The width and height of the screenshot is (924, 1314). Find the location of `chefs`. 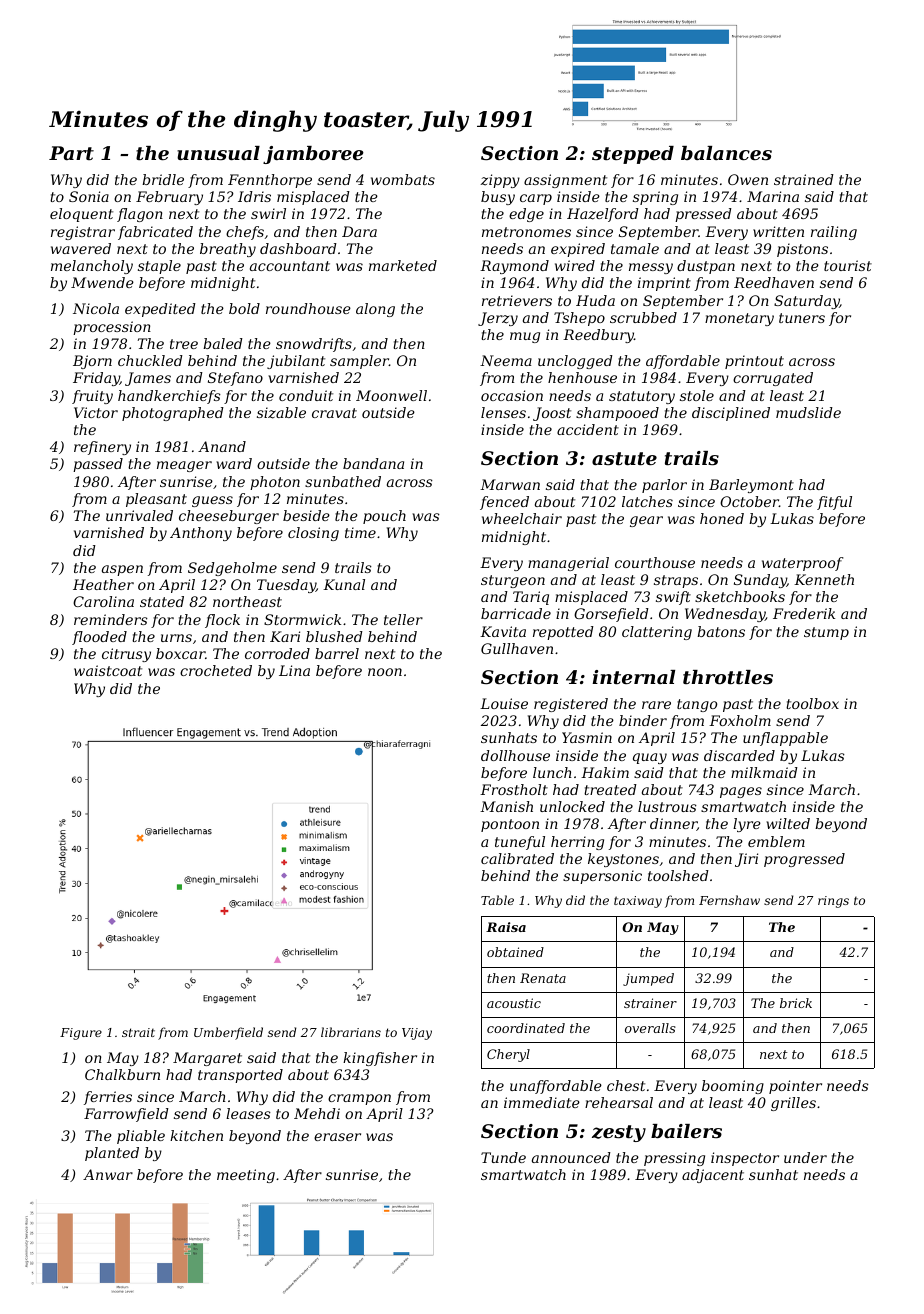

chefs is located at coordinates (245, 233).
